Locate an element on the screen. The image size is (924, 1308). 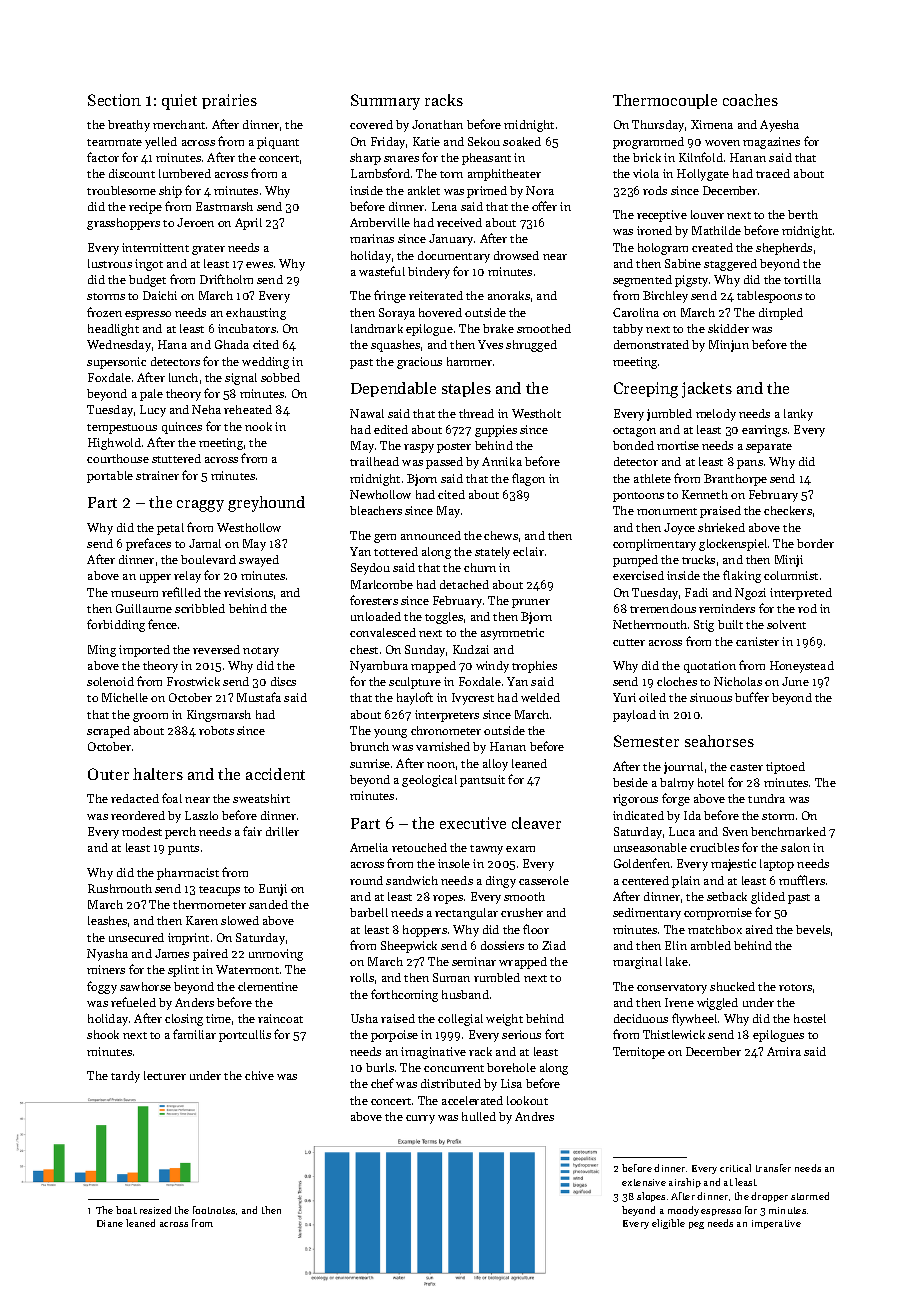
Summary is located at coordinates (385, 102).
